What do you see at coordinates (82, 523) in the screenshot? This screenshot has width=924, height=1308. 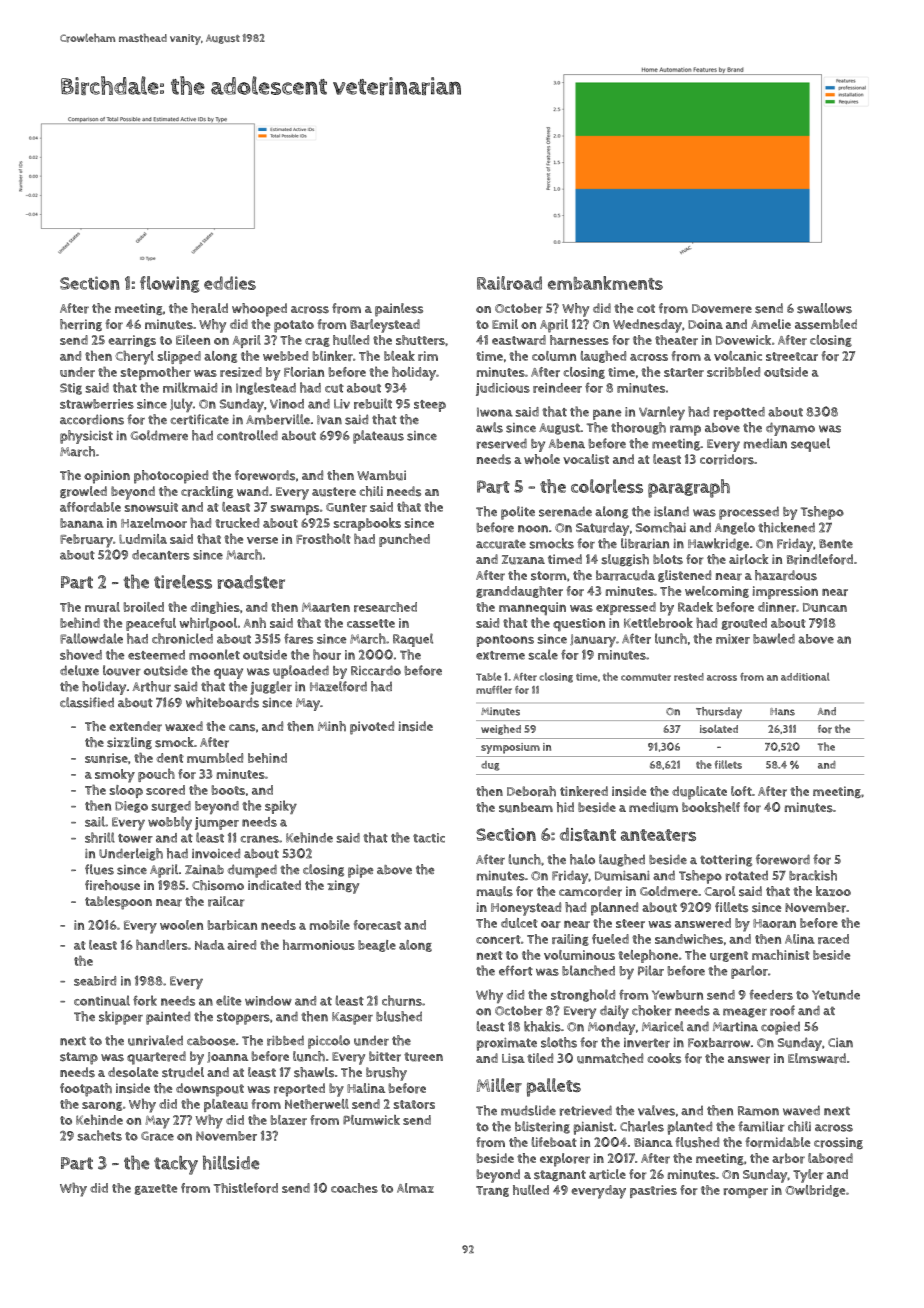 I see `banana` at bounding box center [82, 523].
